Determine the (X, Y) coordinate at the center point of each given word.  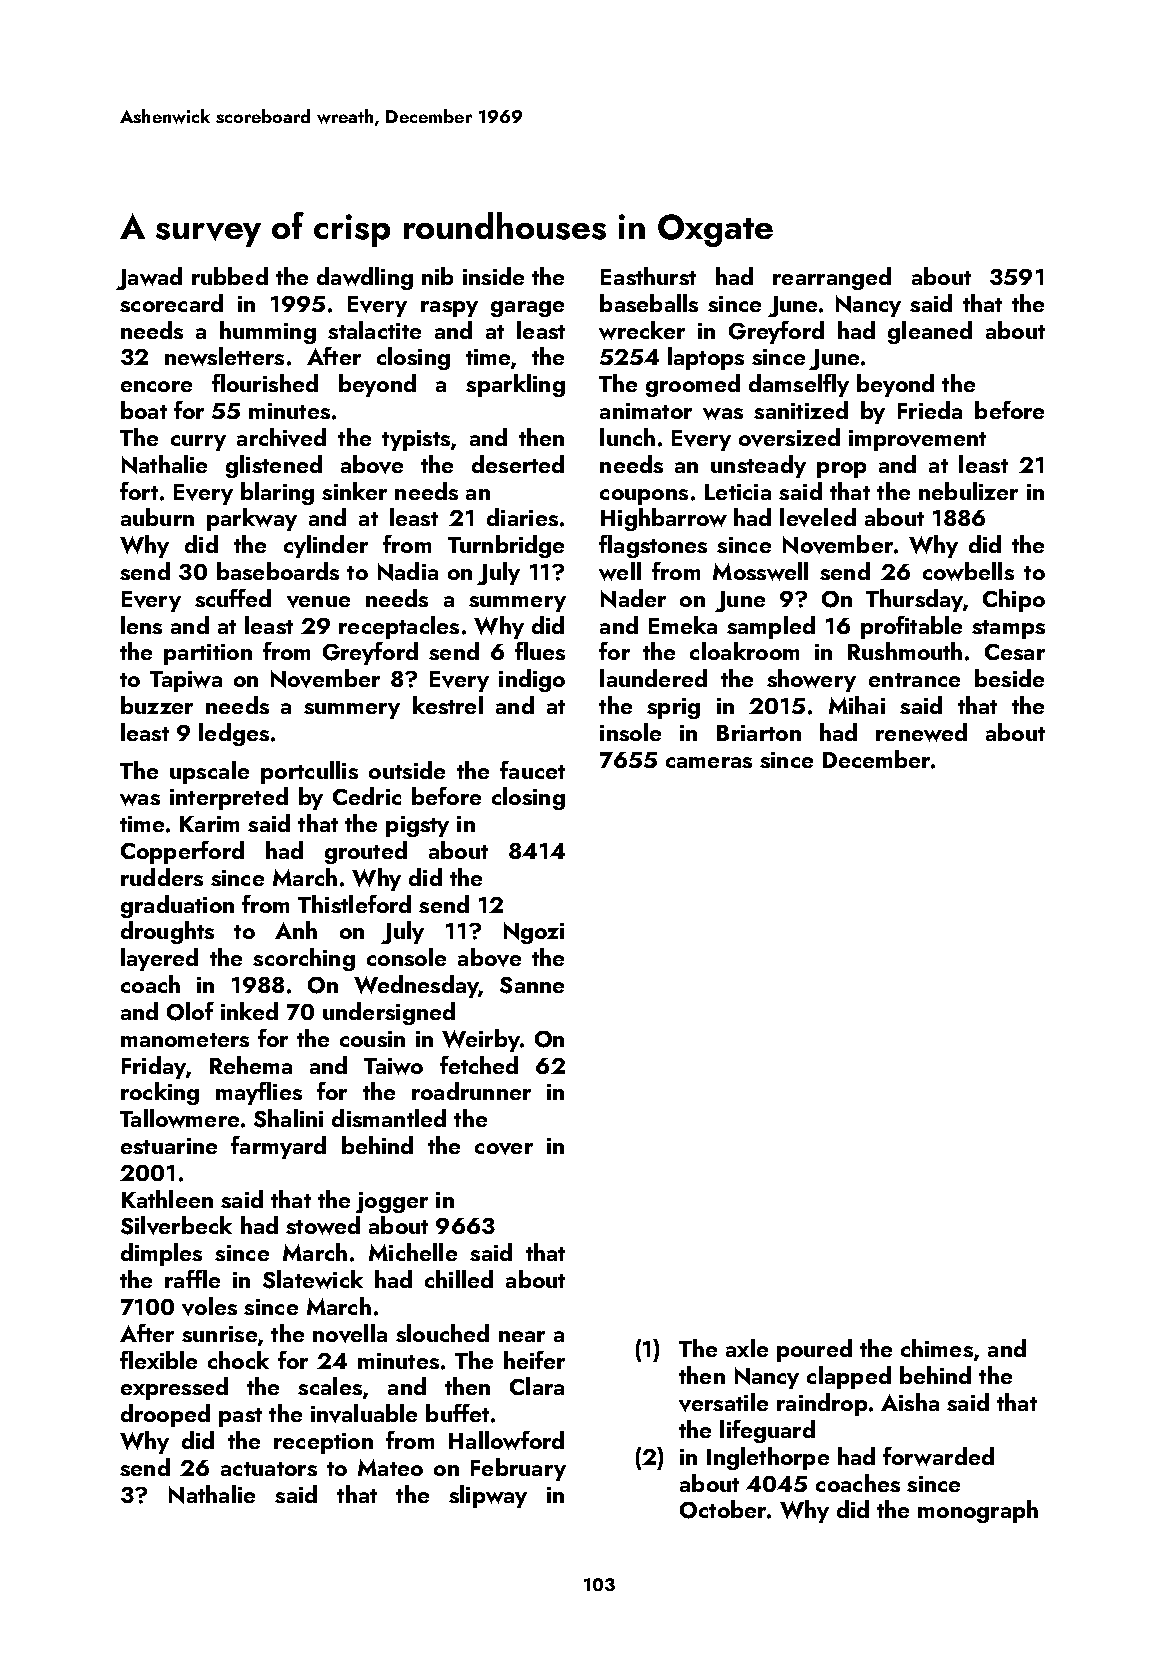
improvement (917, 440)
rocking (160, 1093)
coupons (644, 497)
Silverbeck (176, 1225)
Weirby (481, 1040)
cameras (709, 762)
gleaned (930, 332)
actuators (269, 1469)
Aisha (910, 1402)
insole (630, 732)
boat (144, 410)
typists (416, 440)
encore (156, 386)
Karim (209, 824)
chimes (937, 1348)
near (522, 1336)
